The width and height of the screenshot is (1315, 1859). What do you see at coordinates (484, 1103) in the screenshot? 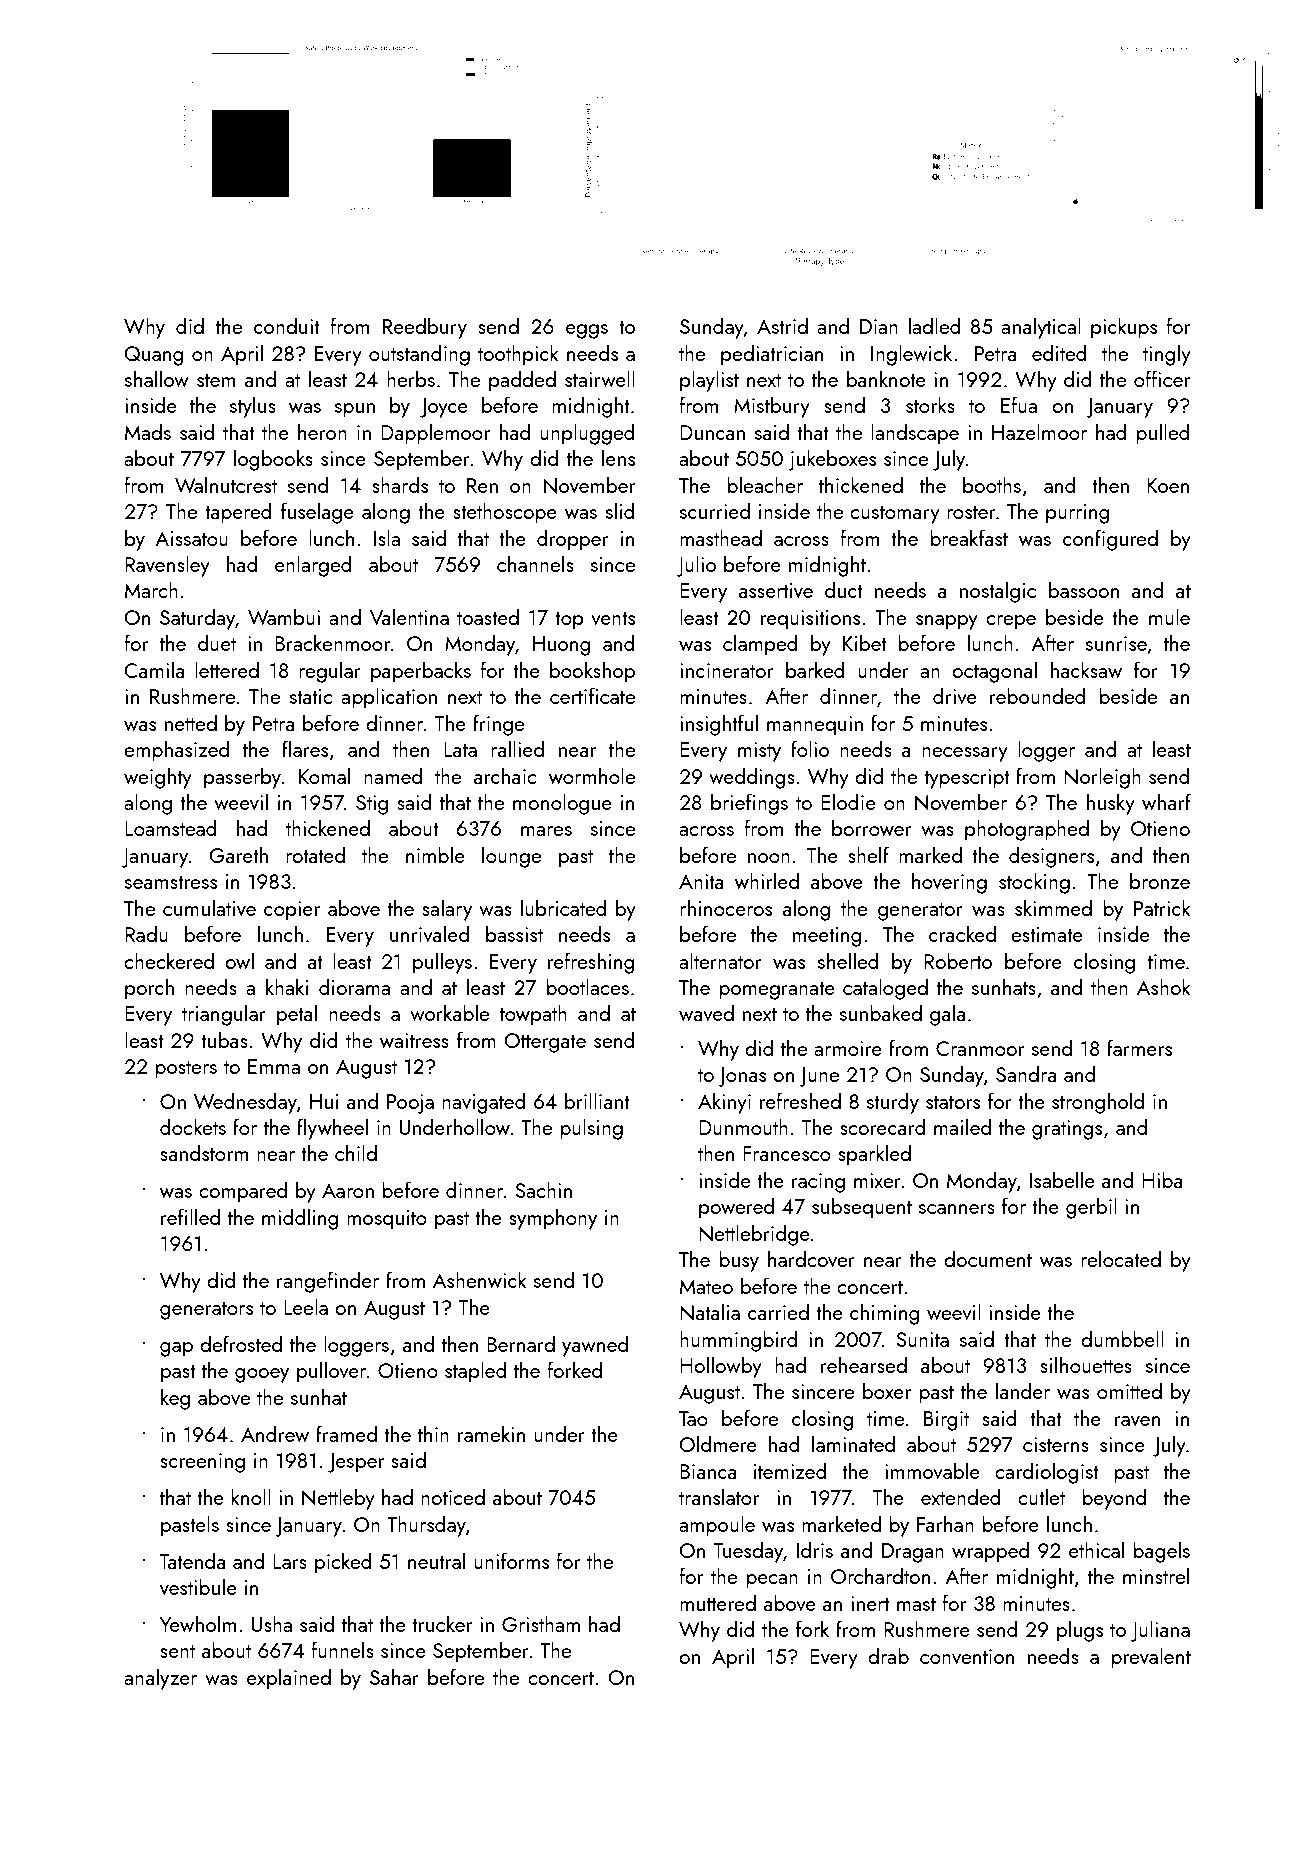
I see `navigated` at bounding box center [484, 1103].
